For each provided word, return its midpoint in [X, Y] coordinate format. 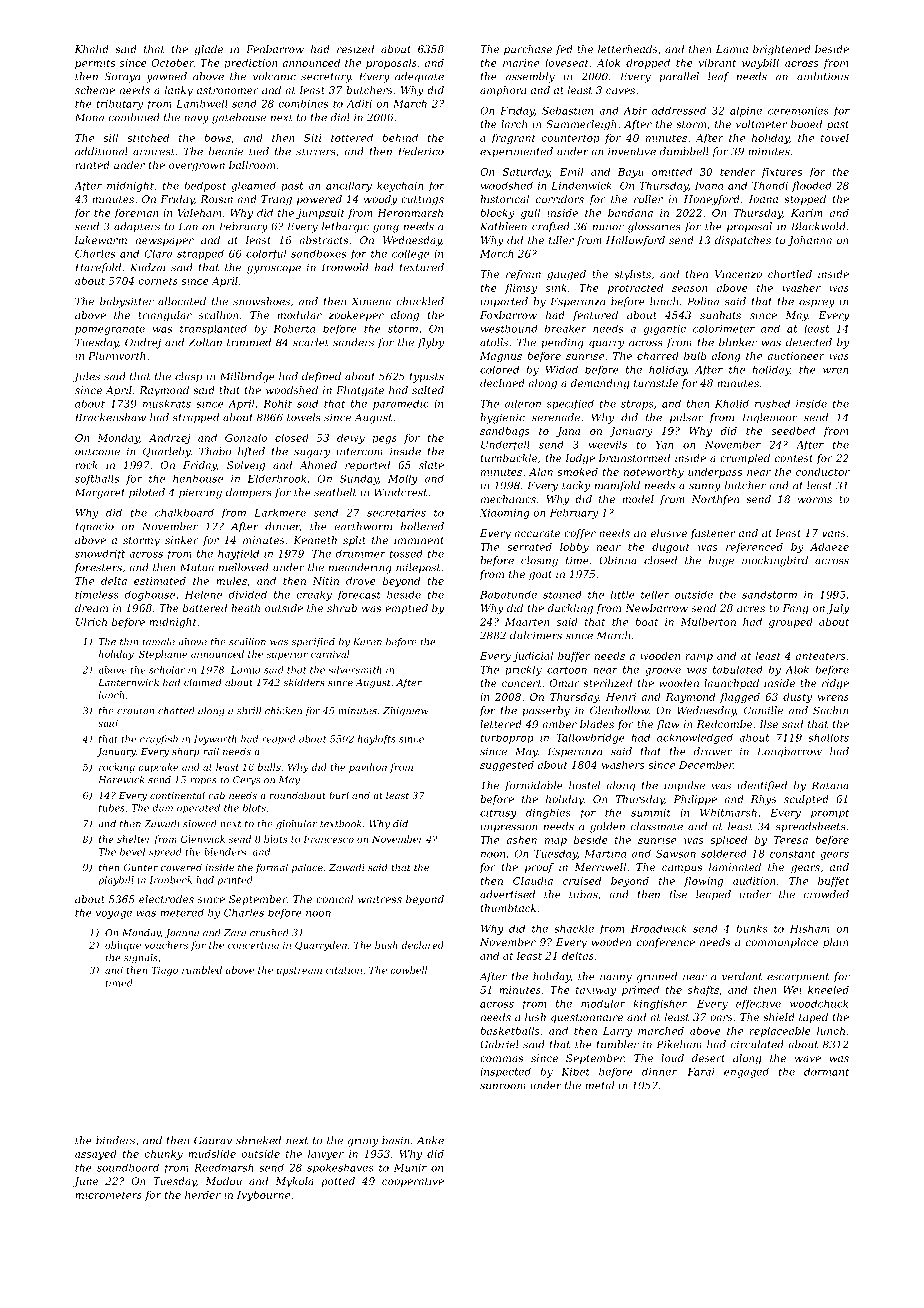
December [706, 765]
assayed [96, 1155]
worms [815, 500]
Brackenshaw [110, 417]
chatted [176, 711]
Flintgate [360, 391]
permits [95, 64]
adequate [419, 77]
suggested [507, 766]
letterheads [628, 49]
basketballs [510, 1031]
